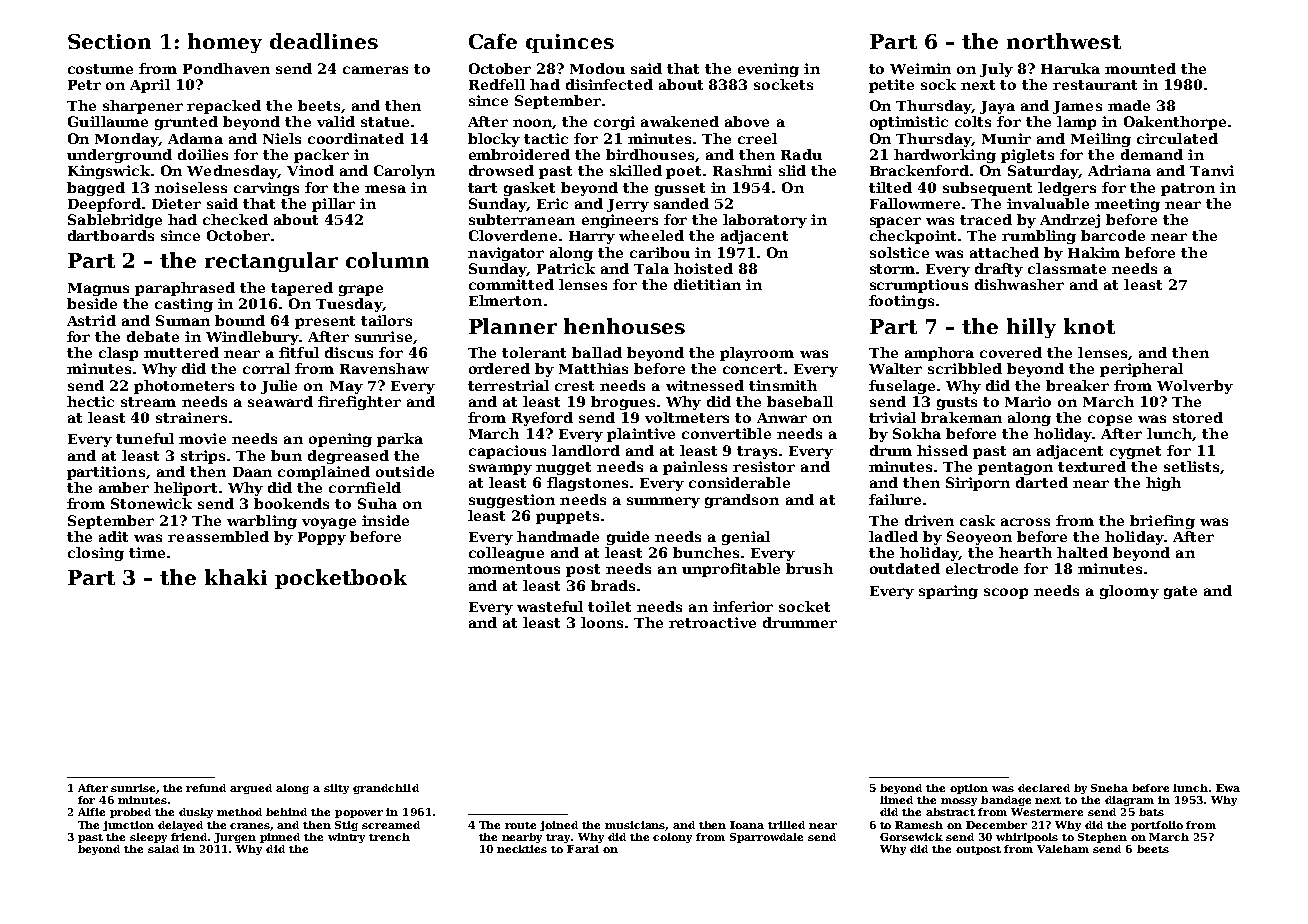 The height and width of the screenshot is (924, 1308). I want to click on henhouses, so click(624, 326).
